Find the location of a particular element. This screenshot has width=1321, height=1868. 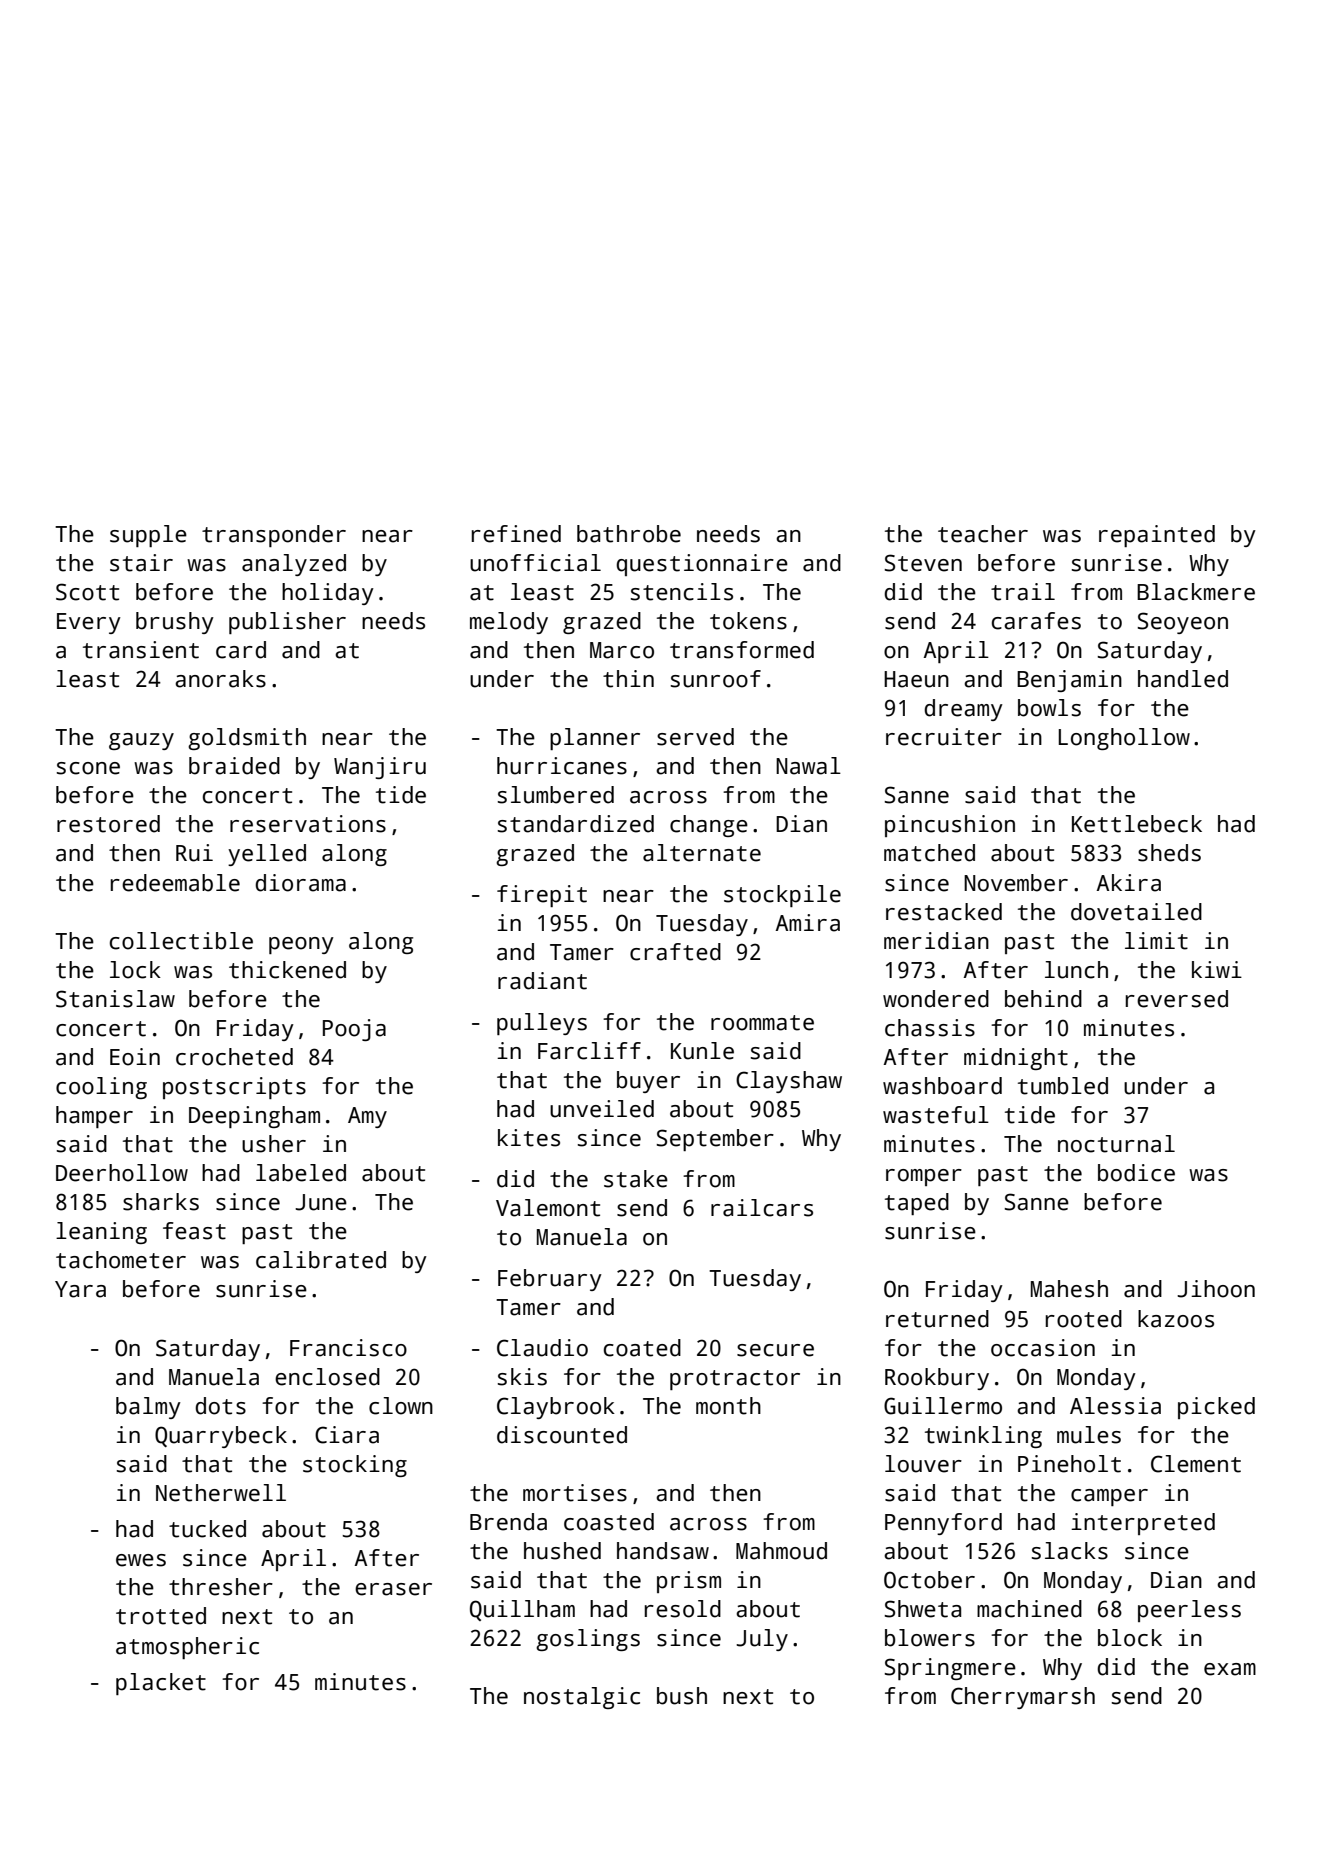

placket is located at coordinates (161, 1684).
